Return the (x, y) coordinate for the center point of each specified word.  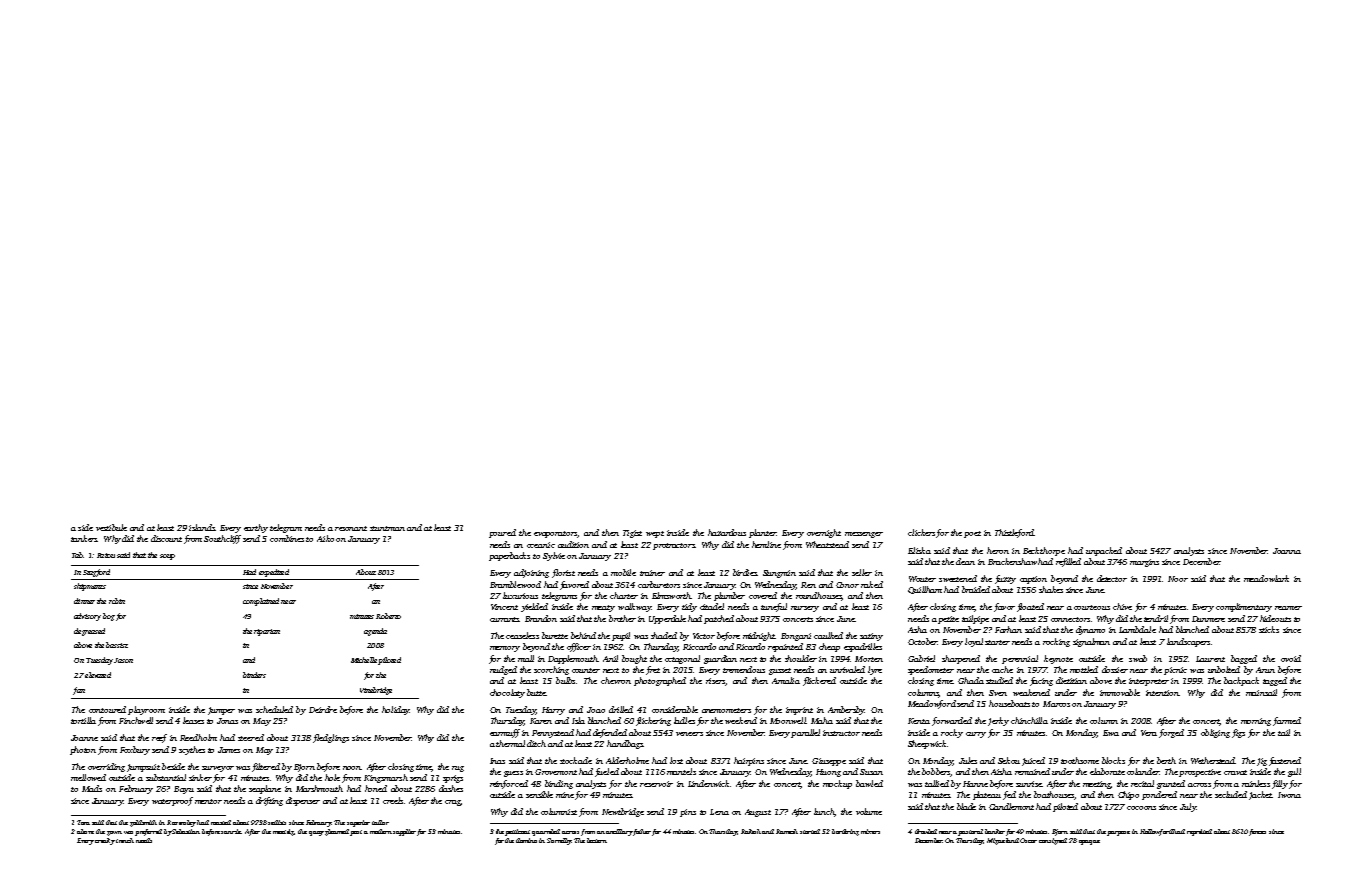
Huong (828, 773)
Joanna (1287, 551)
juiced (1033, 761)
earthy (256, 528)
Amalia (786, 680)
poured (502, 533)
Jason (123, 660)
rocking (1056, 642)
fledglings (331, 738)
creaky (105, 841)
